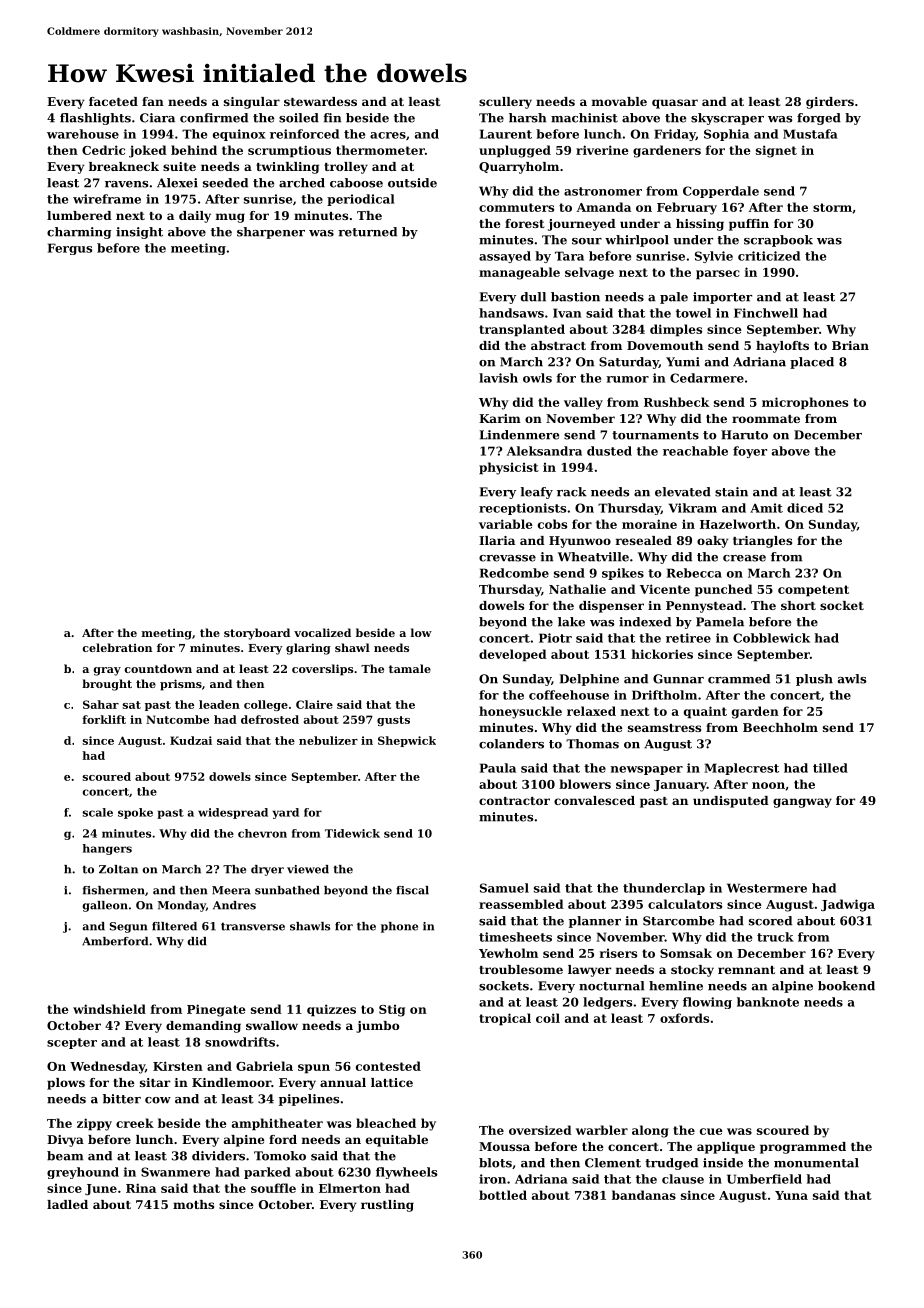 Image resolution: width=924 pixels, height=1308 pixels. Describe the element at coordinates (768, 1002) in the document. I see `banknote` at that location.
